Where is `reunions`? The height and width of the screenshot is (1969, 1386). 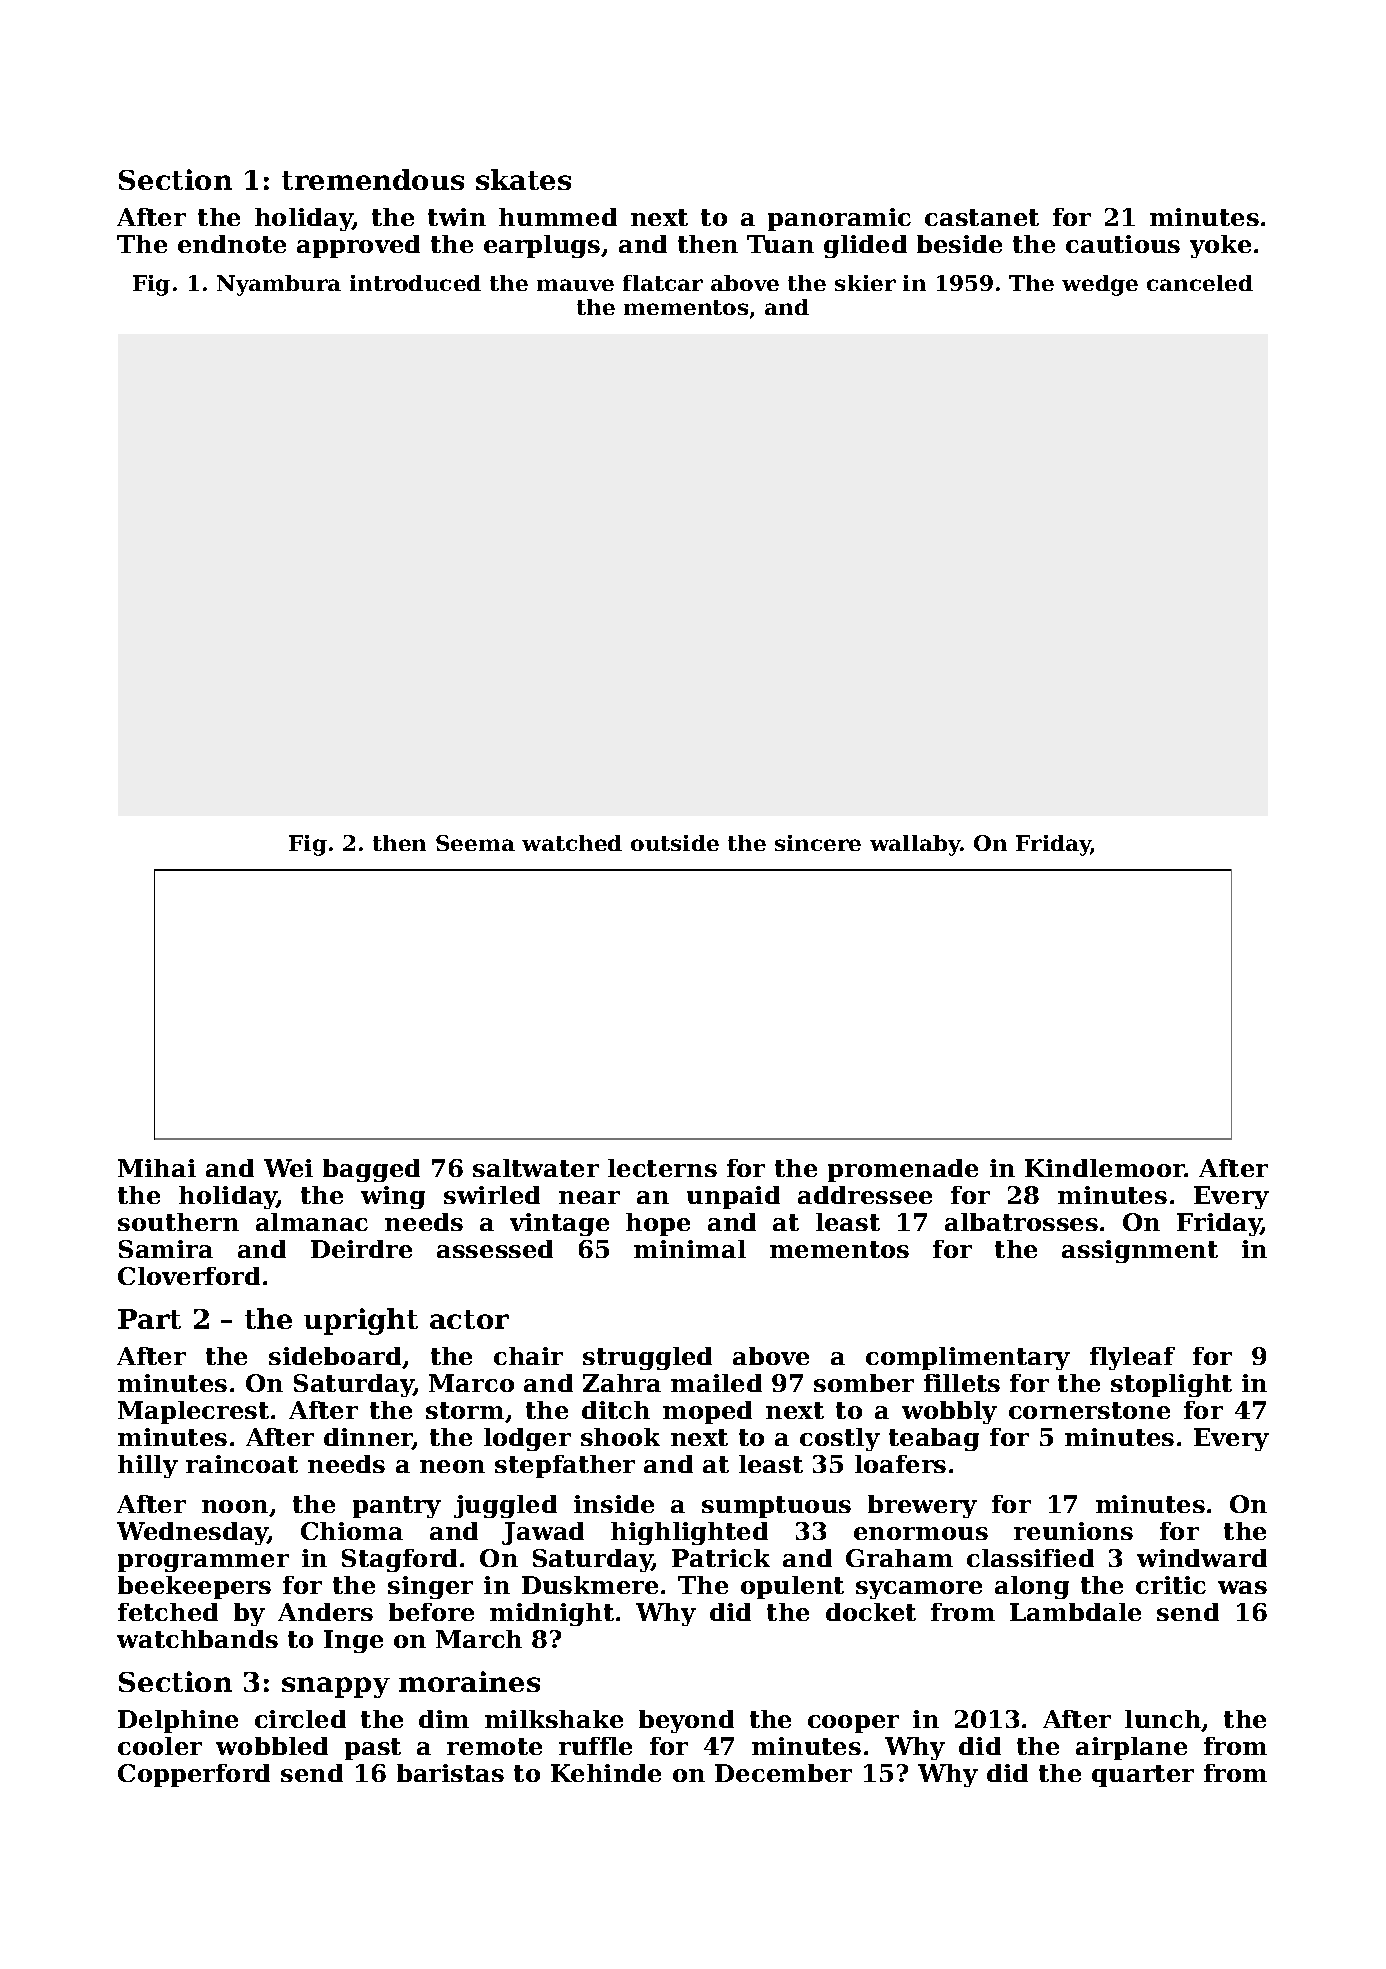 reunions is located at coordinates (1073, 1531).
